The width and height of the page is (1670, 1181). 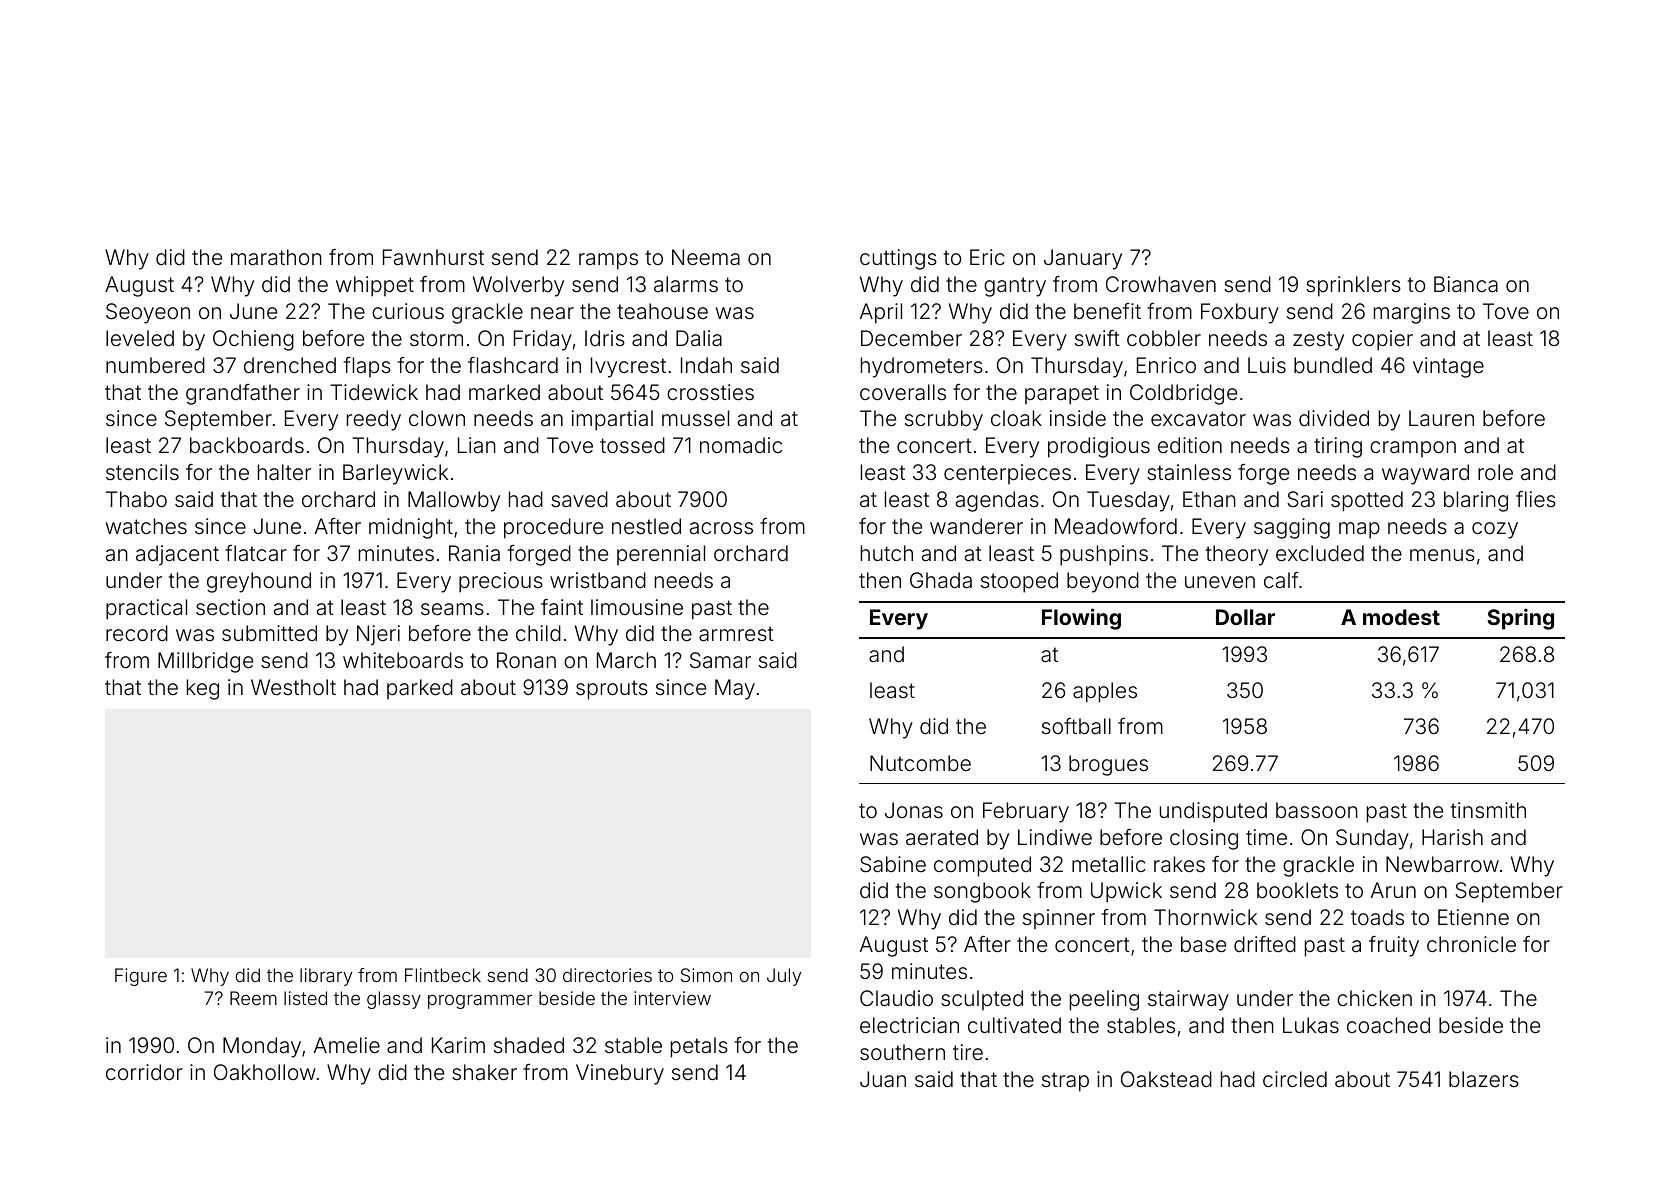 I want to click on strap, so click(x=1065, y=1082).
